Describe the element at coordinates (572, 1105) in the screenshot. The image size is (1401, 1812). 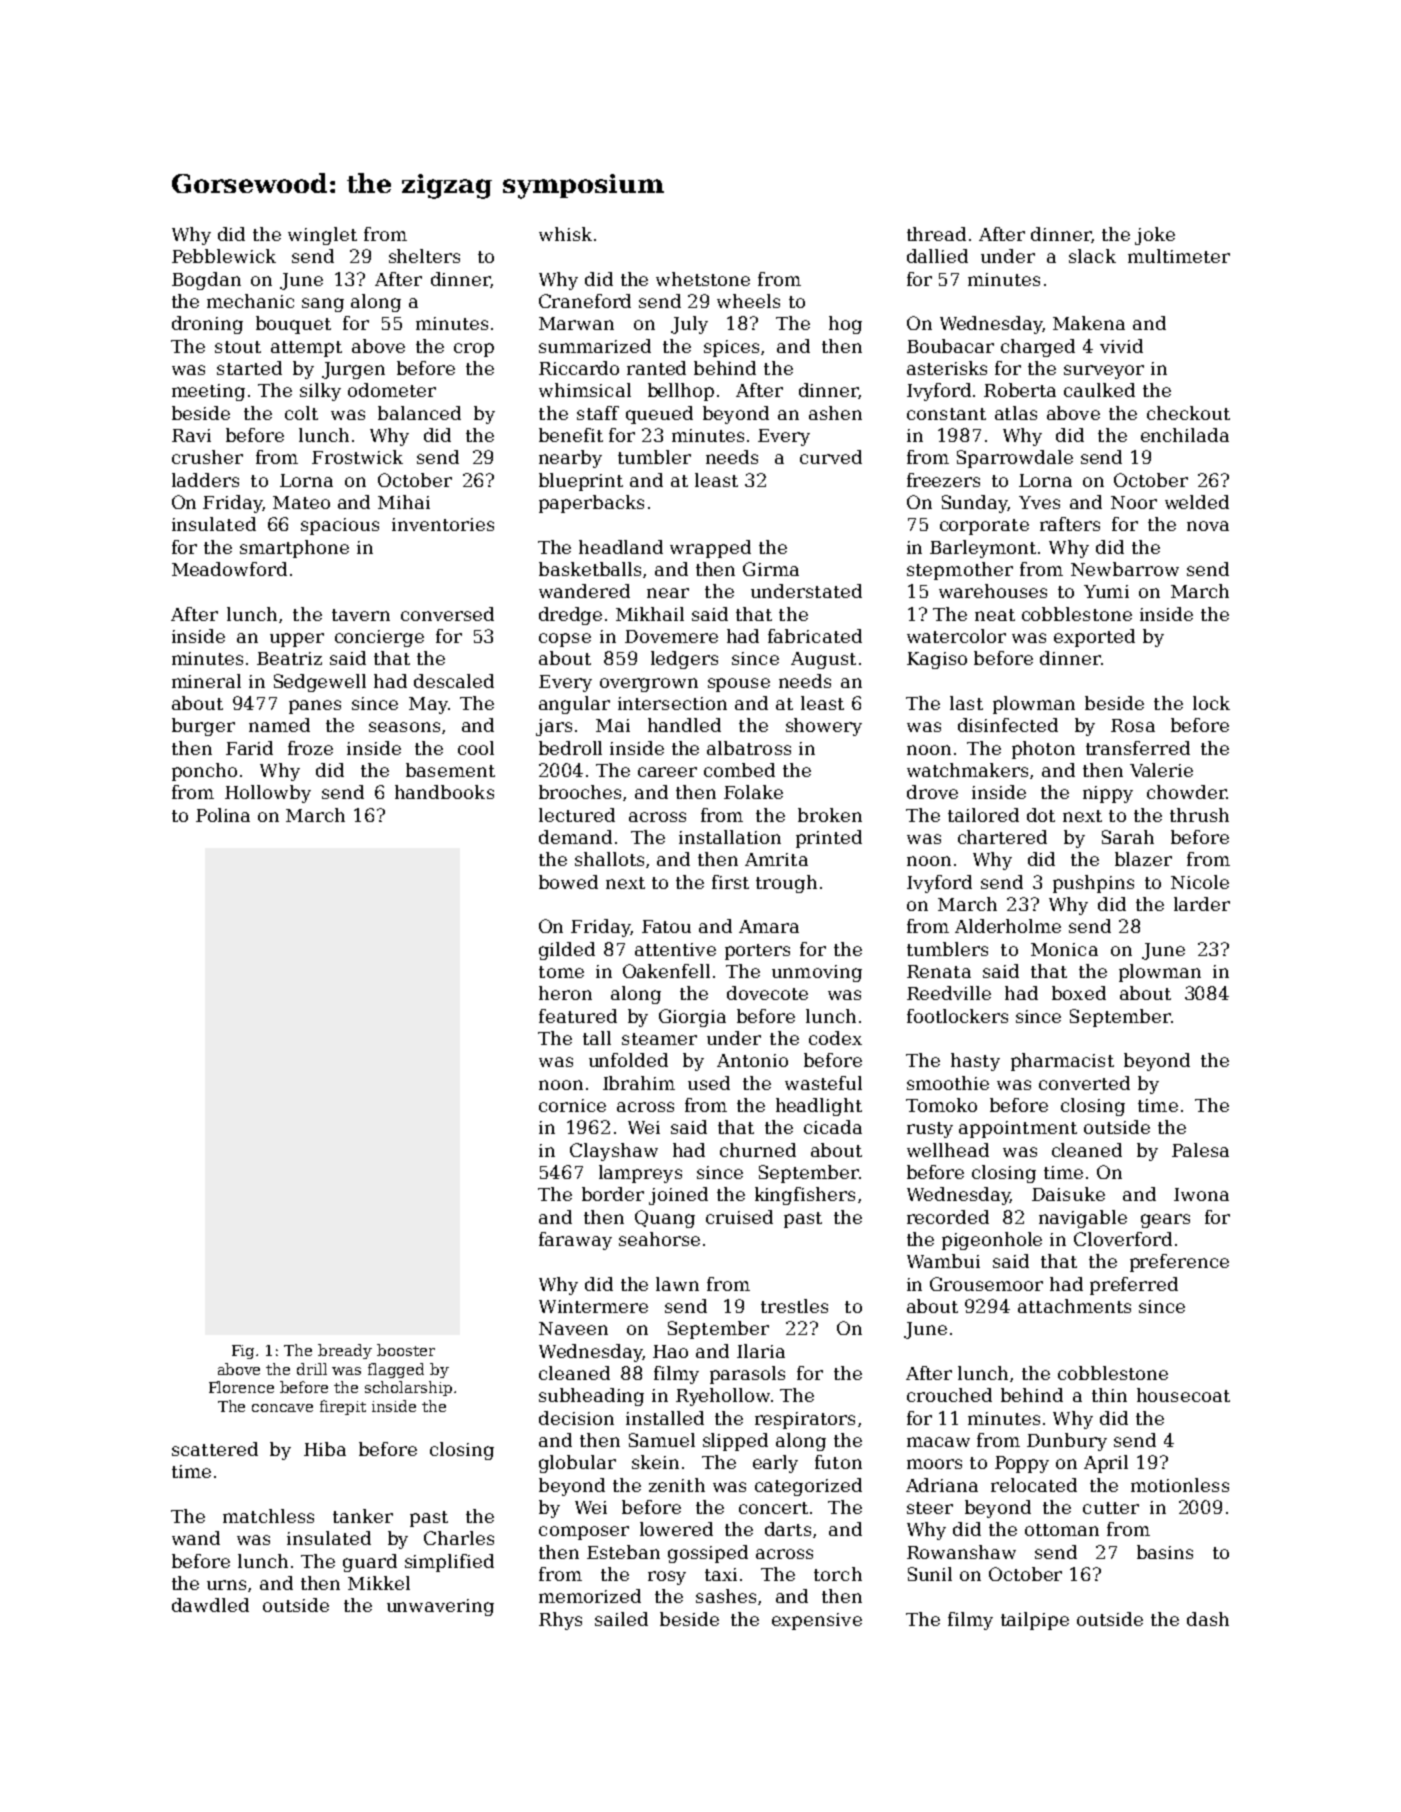
I see `cornice` at that location.
